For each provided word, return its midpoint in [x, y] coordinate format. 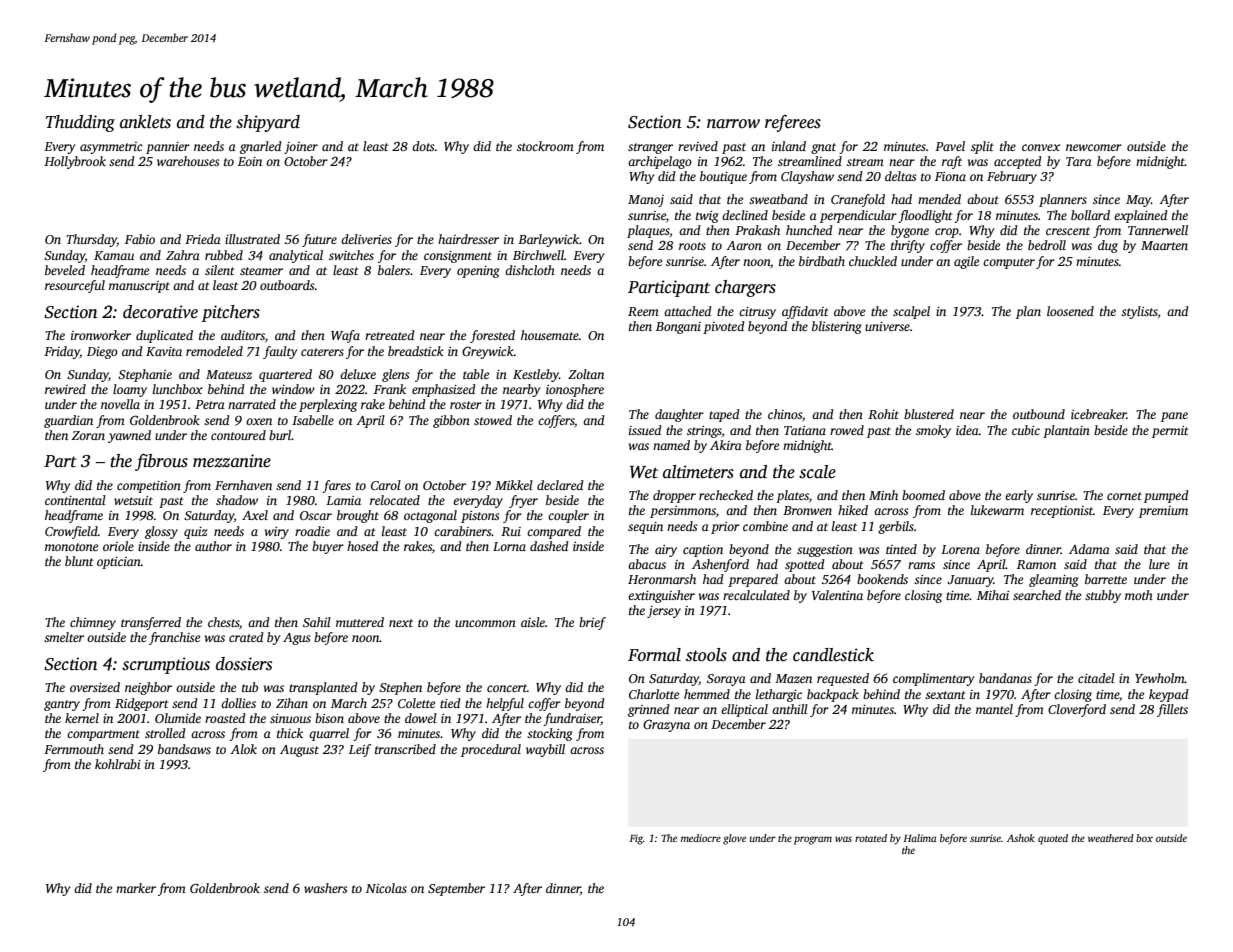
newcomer [1094, 147]
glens [395, 375]
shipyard [268, 123]
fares [336, 486]
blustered [929, 414]
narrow [733, 124]
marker [136, 888]
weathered [1111, 838]
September [456, 889]
